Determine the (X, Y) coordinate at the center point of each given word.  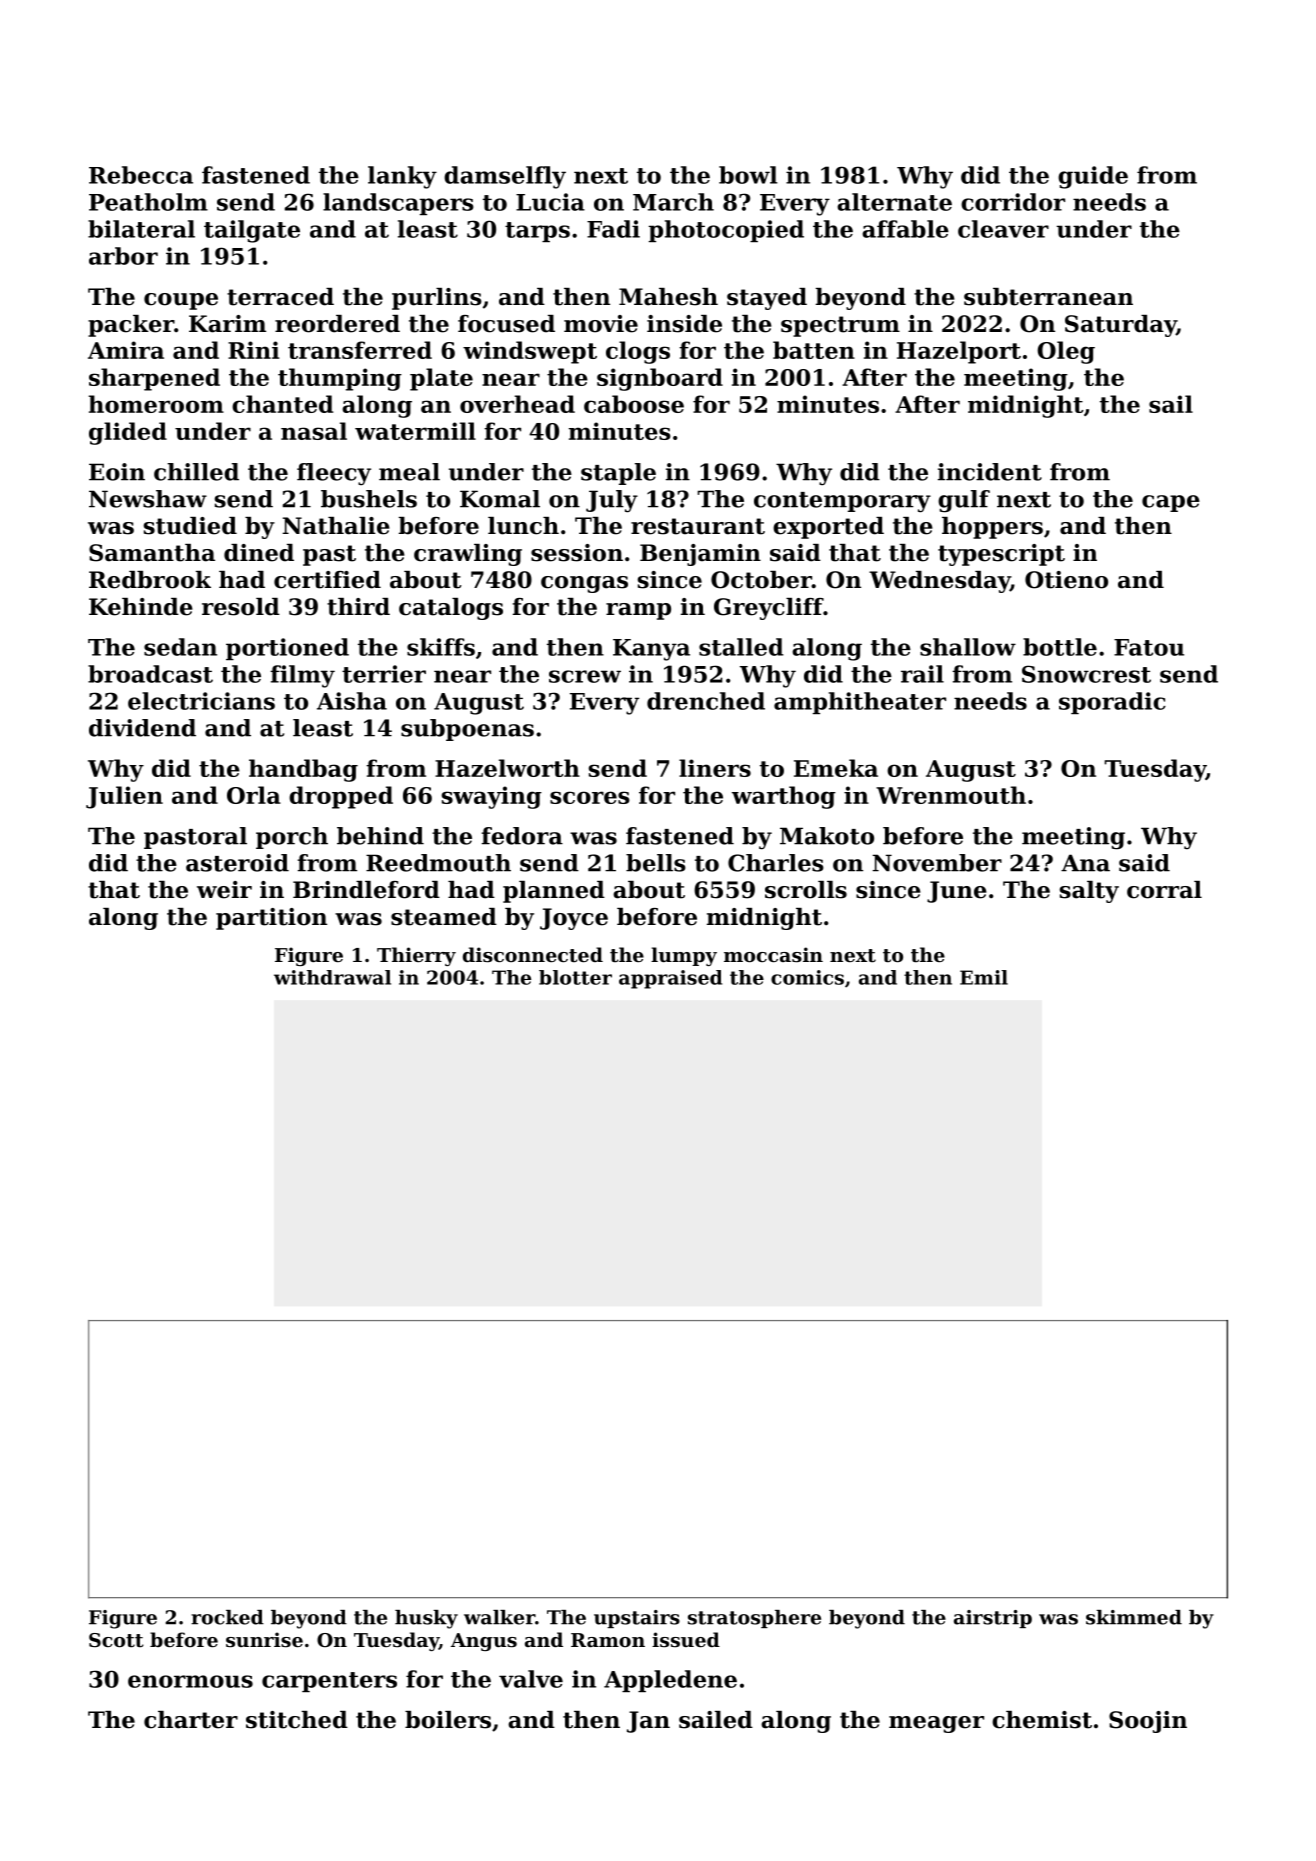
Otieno (1066, 580)
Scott (116, 1640)
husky (426, 1619)
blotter (575, 977)
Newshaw (148, 499)
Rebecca (141, 175)
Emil (984, 977)
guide (1093, 177)
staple (618, 474)
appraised (670, 979)
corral (1164, 890)
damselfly (505, 177)
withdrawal (332, 977)
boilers (448, 1720)
